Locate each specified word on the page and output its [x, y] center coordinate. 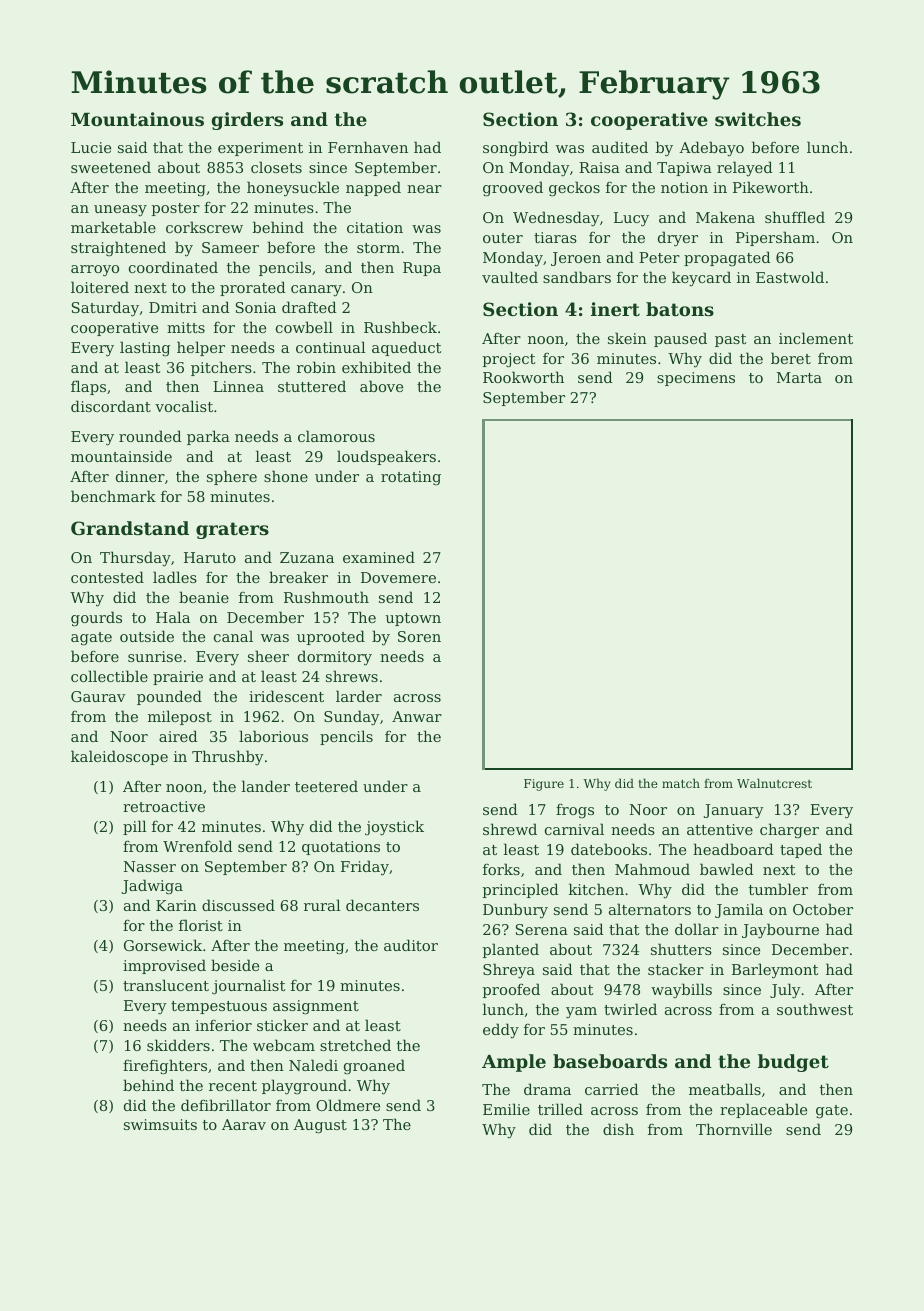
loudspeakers [386, 457]
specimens [696, 379]
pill [134, 827]
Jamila [739, 910]
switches [758, 119]
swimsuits [160, 1124]
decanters [382, 905]
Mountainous [137, 119]
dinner [140, 476]
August [320, 1126]
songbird [516, 149]
